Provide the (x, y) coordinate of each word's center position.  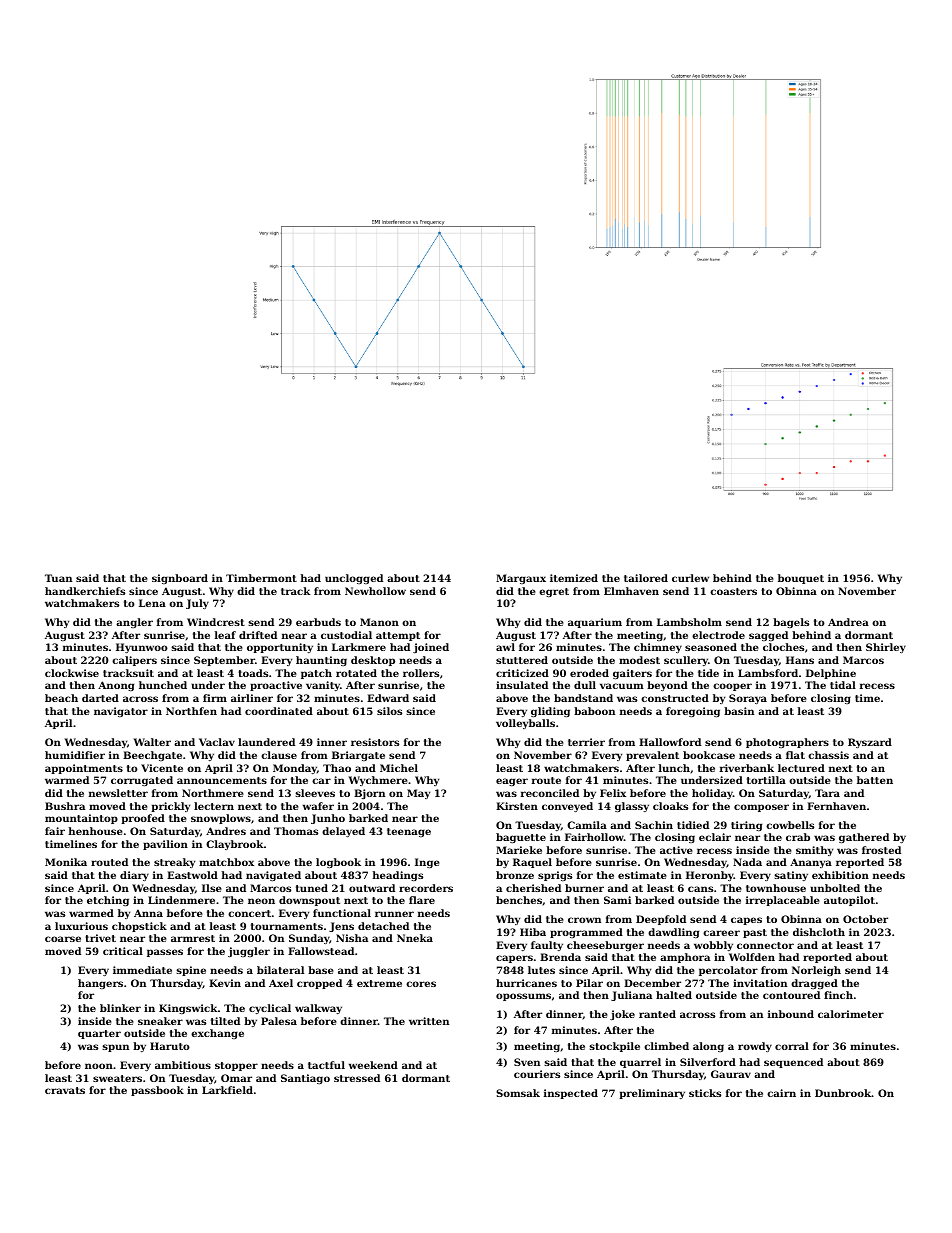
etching (108, 901)
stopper (236, 1066)
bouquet (801, 579)
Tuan (58, 578)
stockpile (614, 1047)
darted (100, 698)
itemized (574, 578)
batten (875, 780)
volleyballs (525, 724)
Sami (617, 900)
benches (519, 900)
